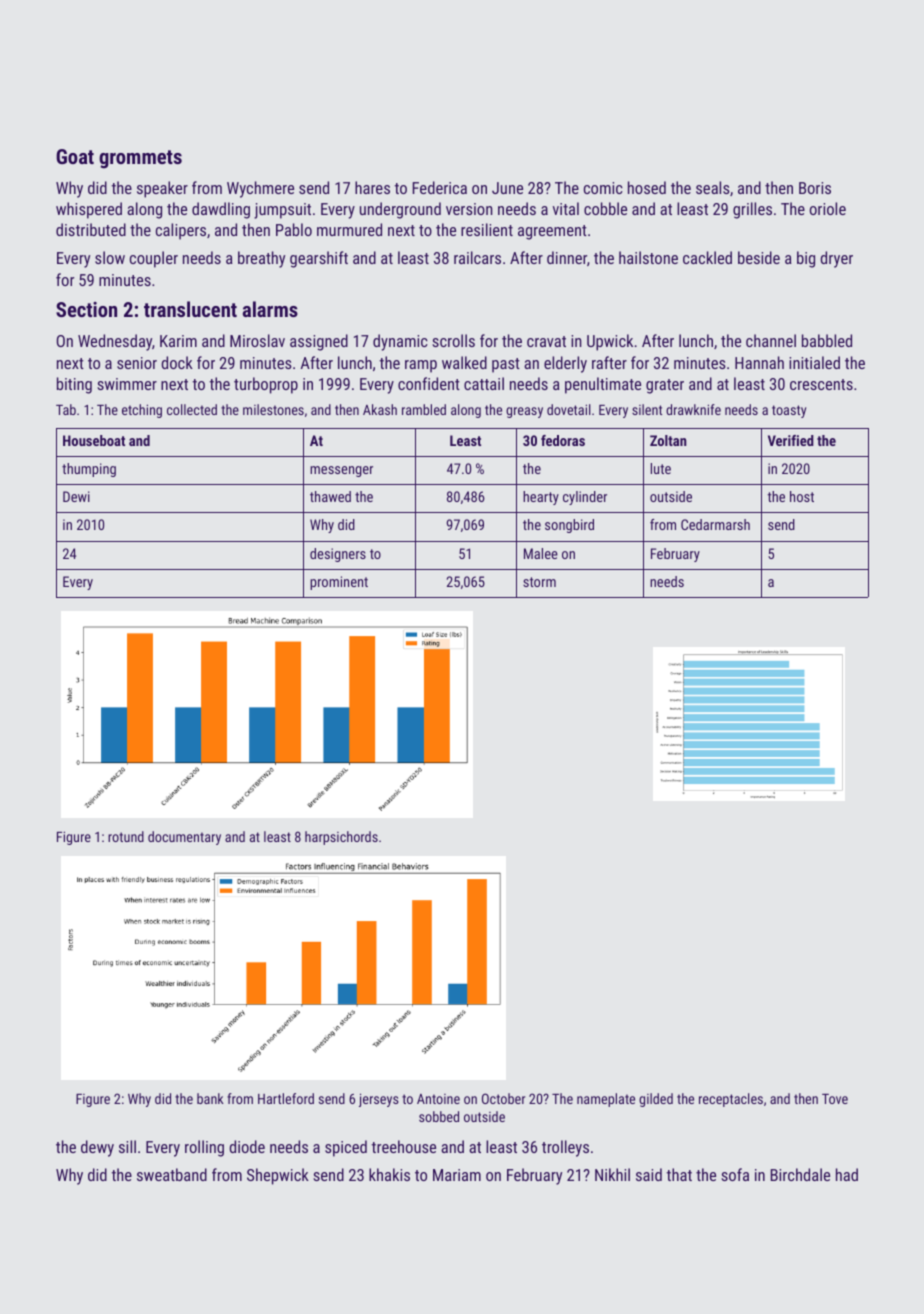 The height and width of the screenshot is (1314, 924). Describe the element at coordinates (210, 1098) in the screenshot. I see `bank` at that location.
